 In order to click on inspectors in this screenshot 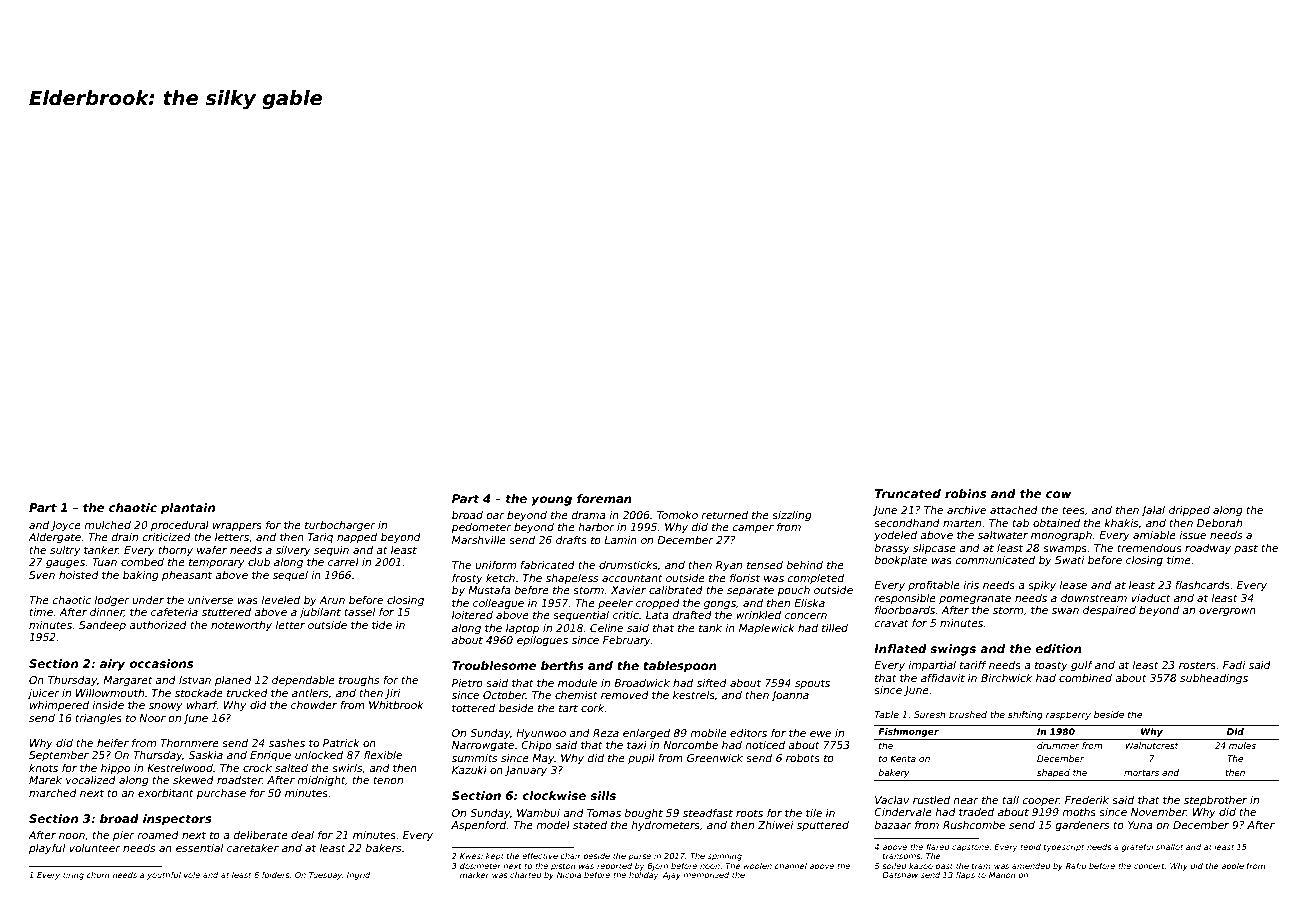, I will do `click(177, 820)`.
